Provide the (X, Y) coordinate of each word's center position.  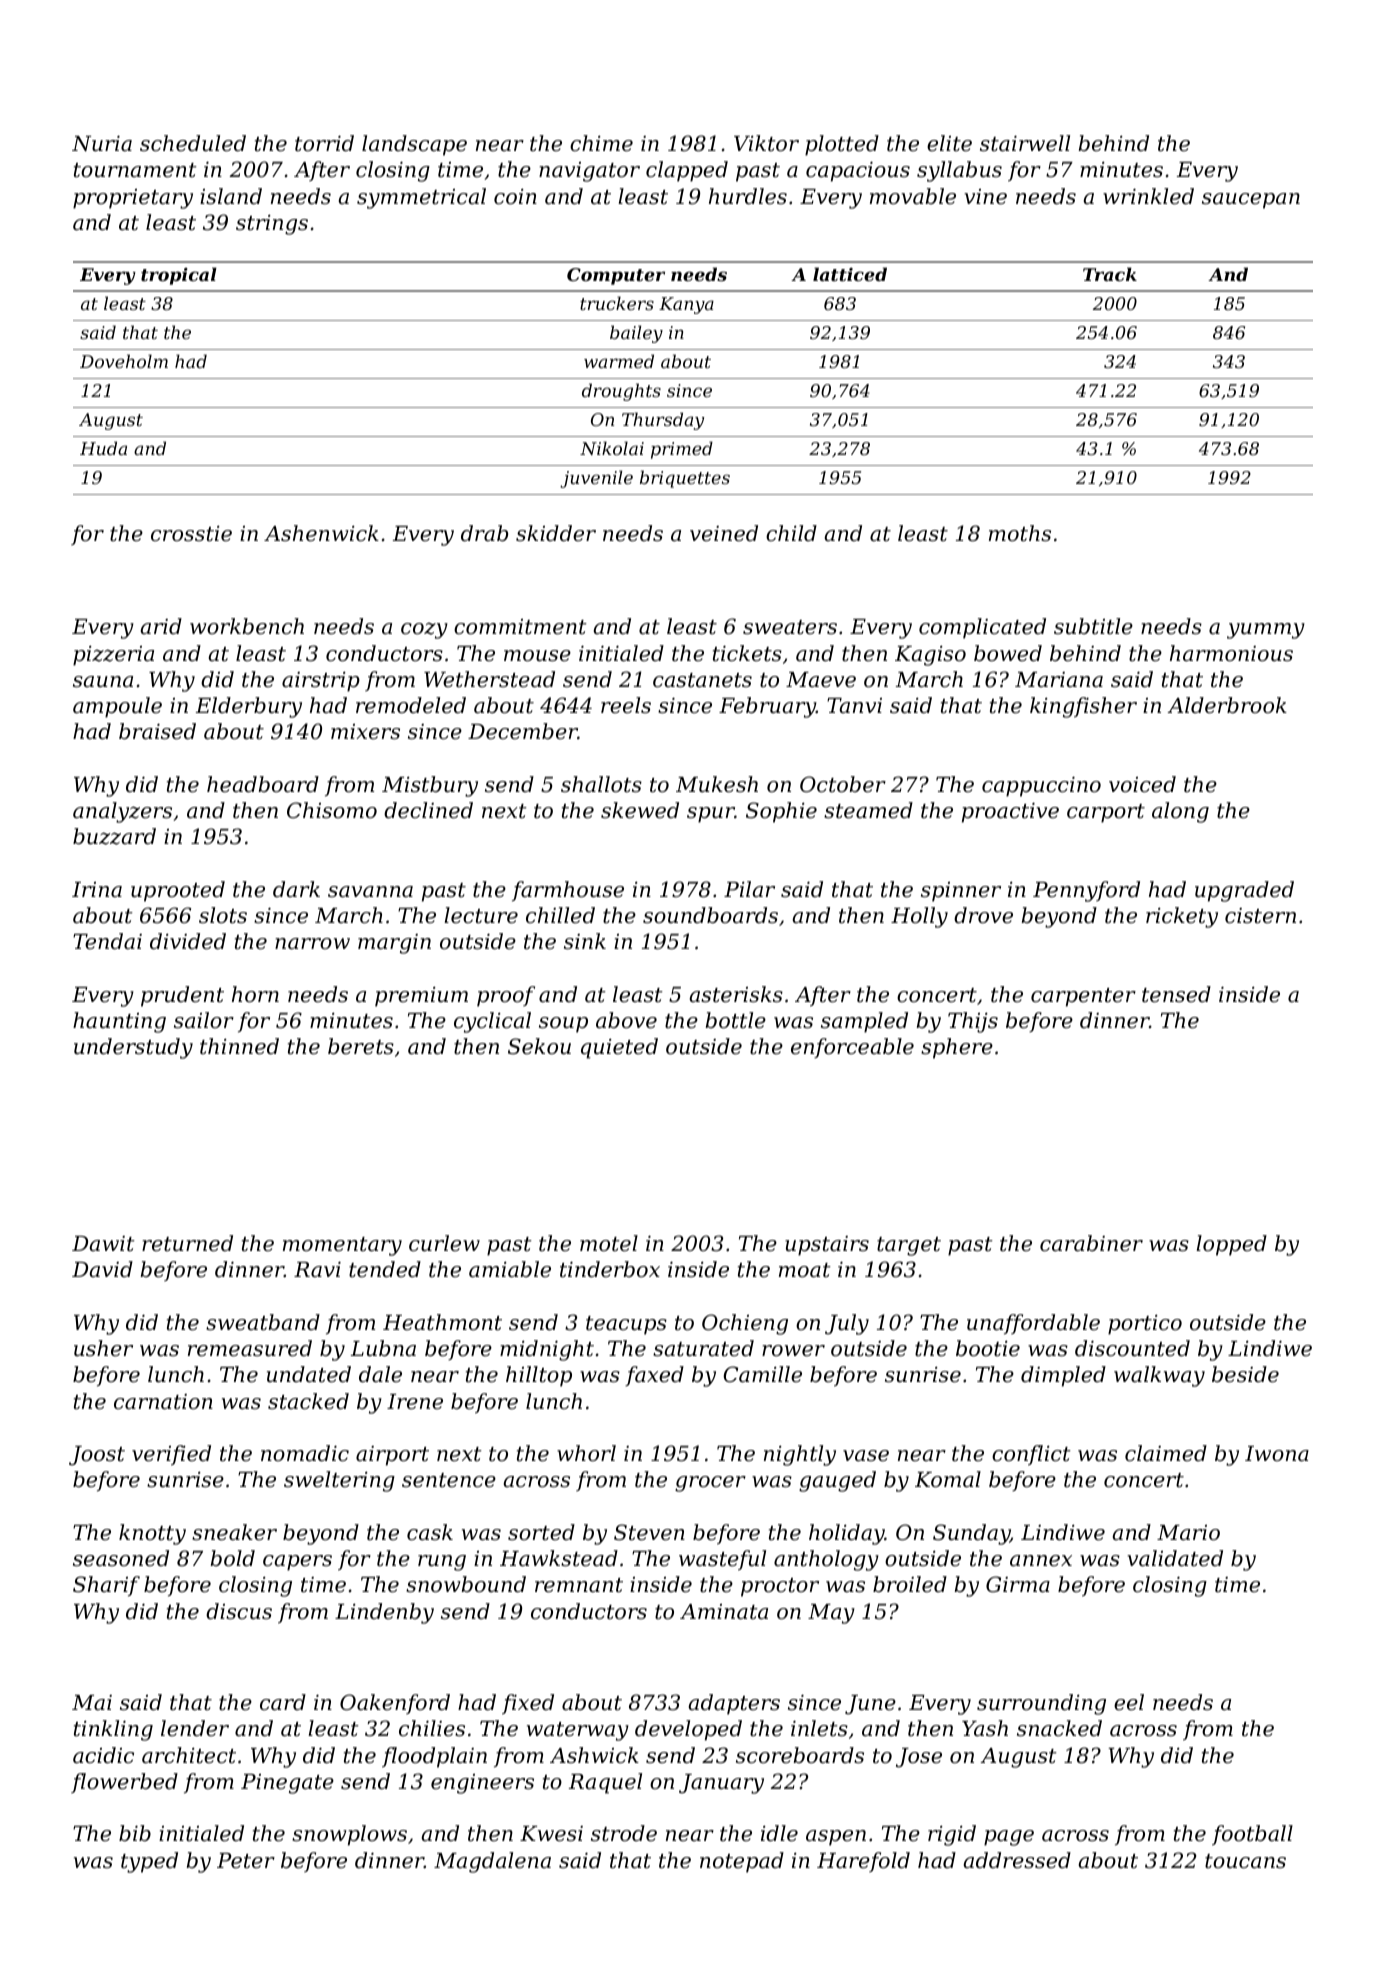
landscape (414, 145)
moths (1020, 533)
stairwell (1025, 143)
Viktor (766, 143)
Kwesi (551, 1834)
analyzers (122, 812)
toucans (1245, 1861)
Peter (246, 1861)
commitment (520, 627)
